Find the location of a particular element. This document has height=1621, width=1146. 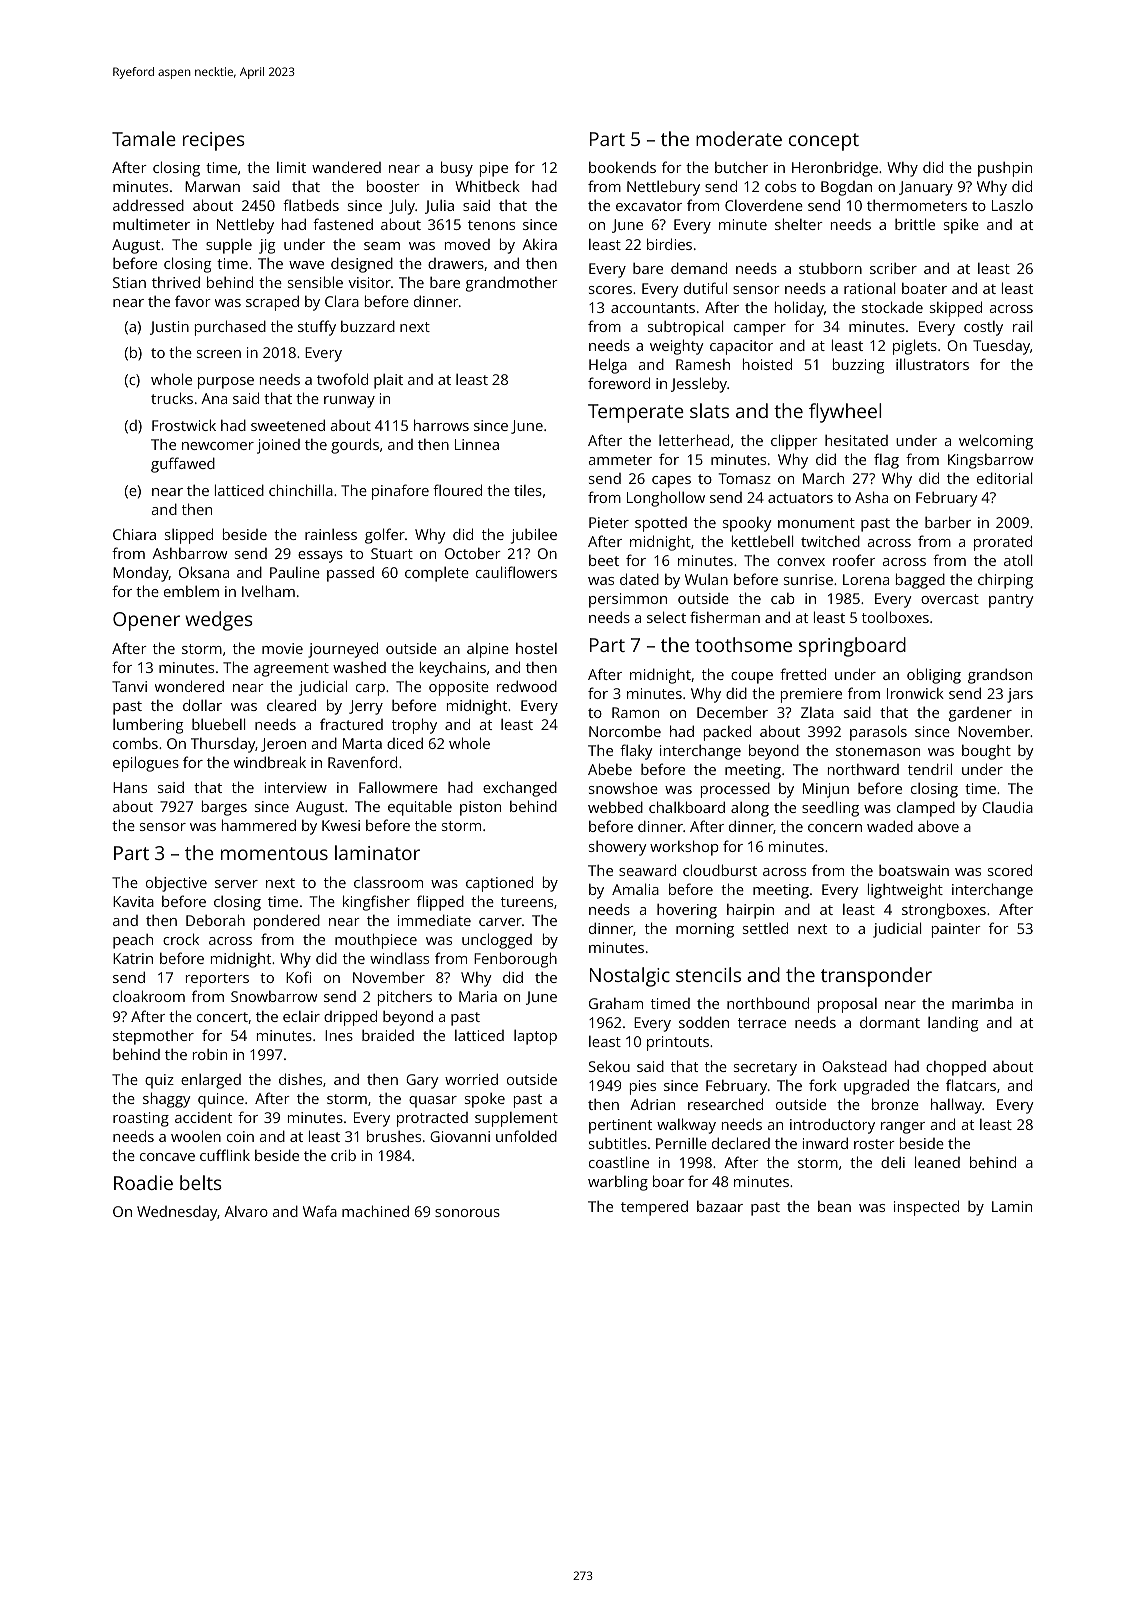

Alvaro is located at coordinates (246, 1211).
